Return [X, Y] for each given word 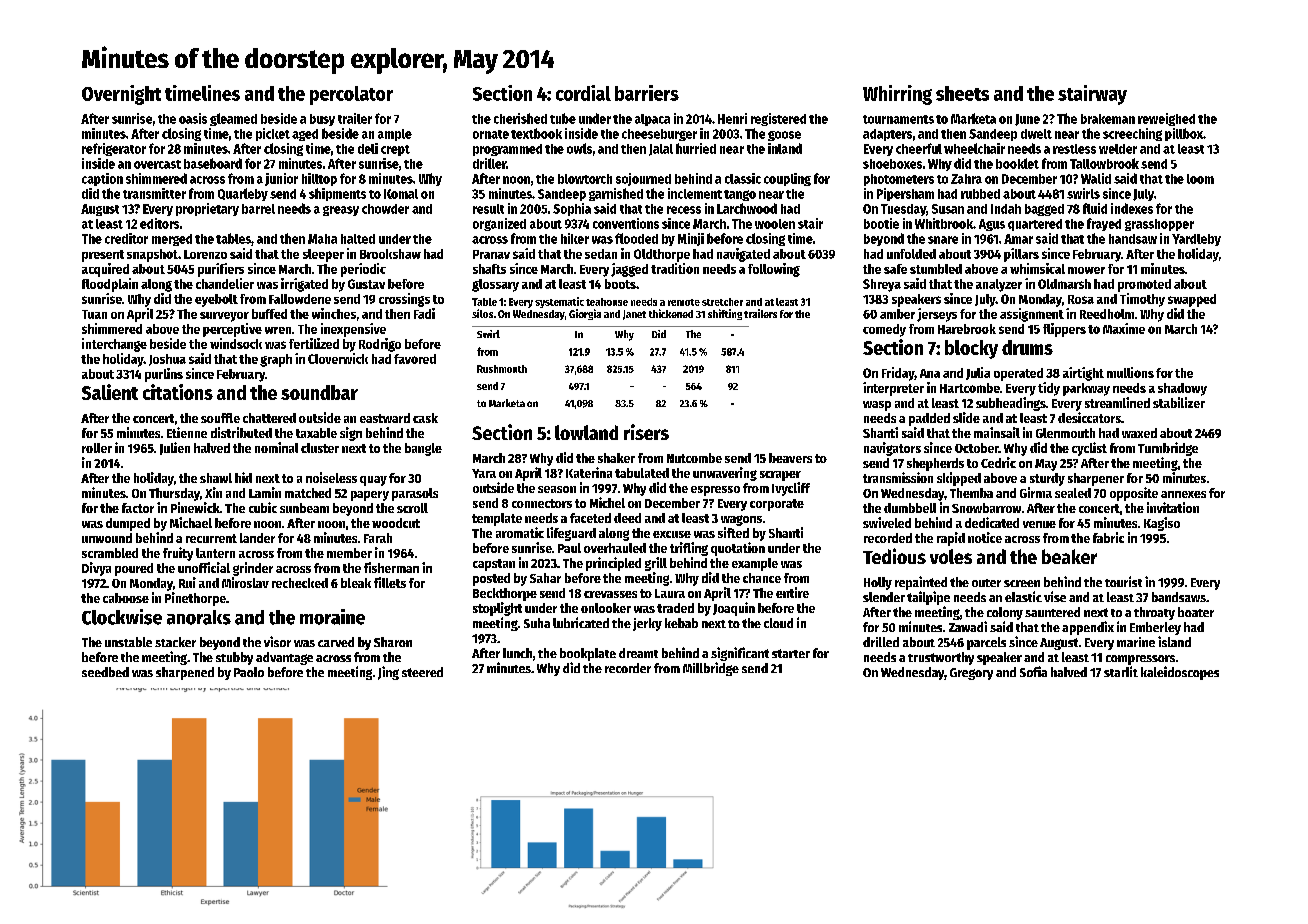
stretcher [722, 302]
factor [138, 508]
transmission [898, 477]
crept [395, 150]
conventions [626, 223]
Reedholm [1107, 314]
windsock [236, 343]
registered [778, 119]
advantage [284, 658]
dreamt [638, 653]
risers [646, 432]
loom [1200, 179]
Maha [322, 239]
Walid [1096, 178]
